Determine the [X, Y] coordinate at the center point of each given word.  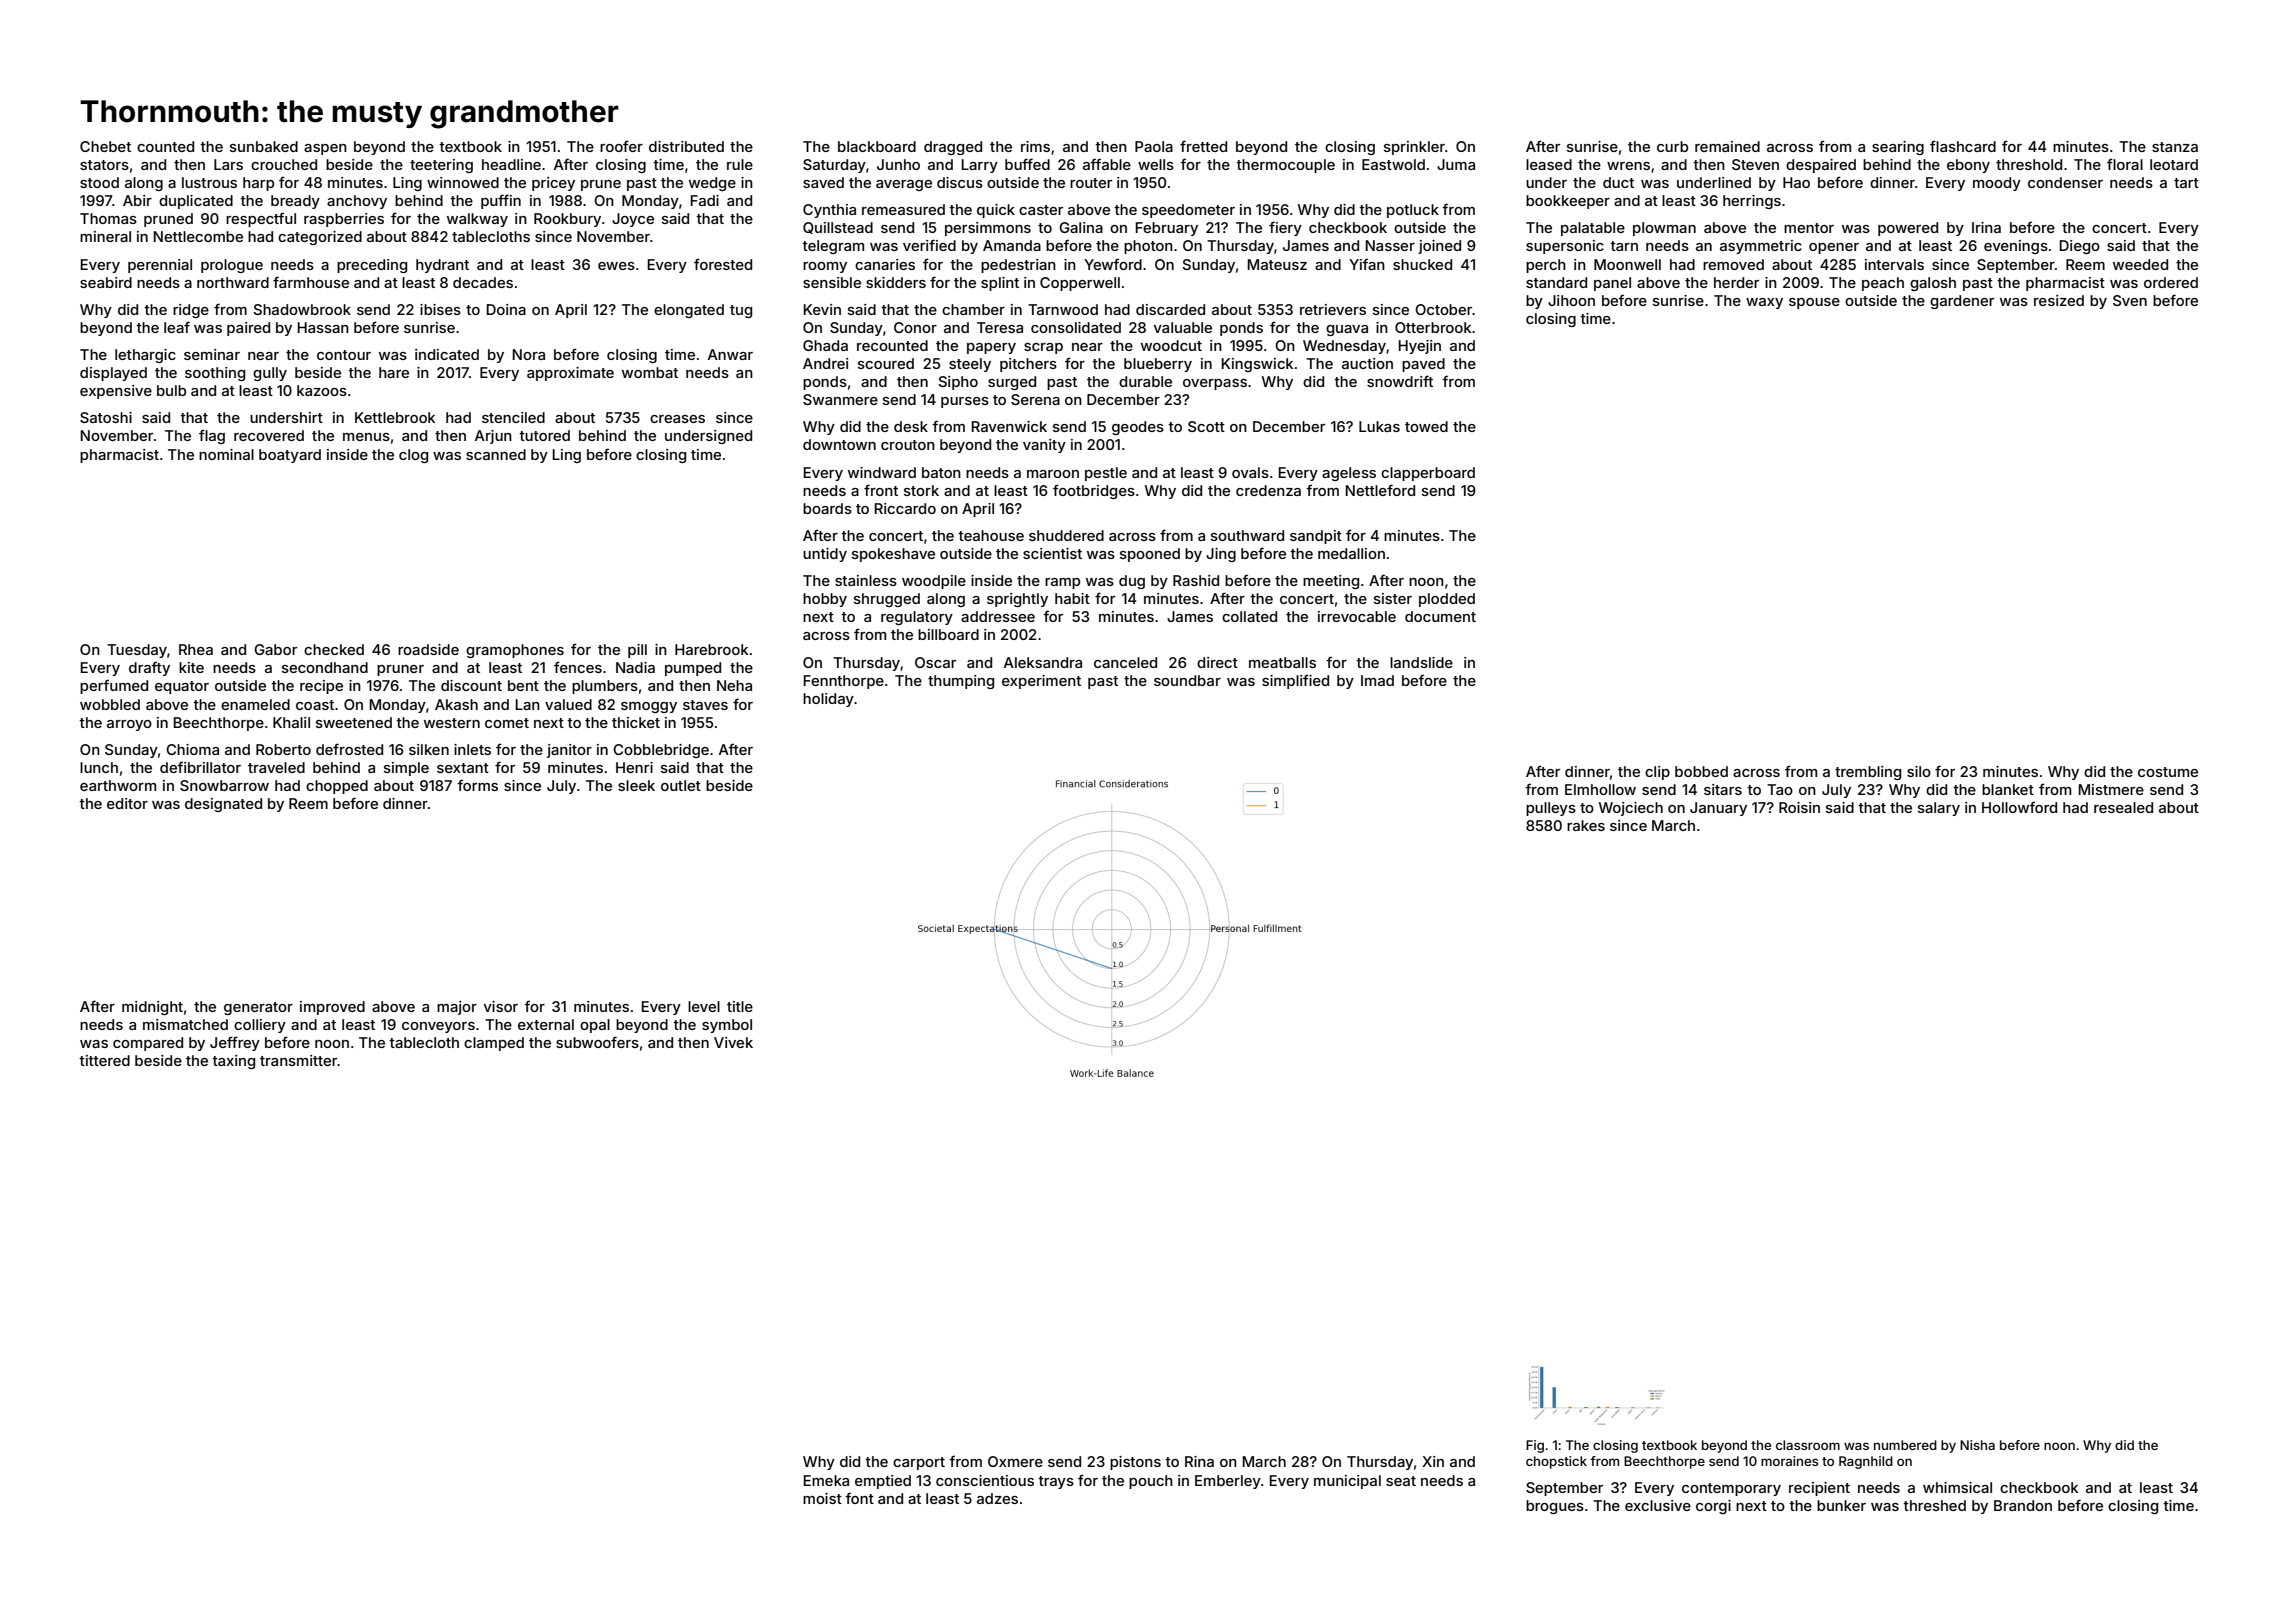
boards [827, 508]
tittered [104, 1060]
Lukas [1379, 426]
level [704, 1006]
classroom [1808, 1445]
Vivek [733, 1042]
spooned [1150, 555]
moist [822, 1498]
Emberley [1228, 1482]
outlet [681, 785]
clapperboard [1428, 474]
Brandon [2023, 1505]
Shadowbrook [302, 309]
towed [1426, 426]
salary [1939, 809]
